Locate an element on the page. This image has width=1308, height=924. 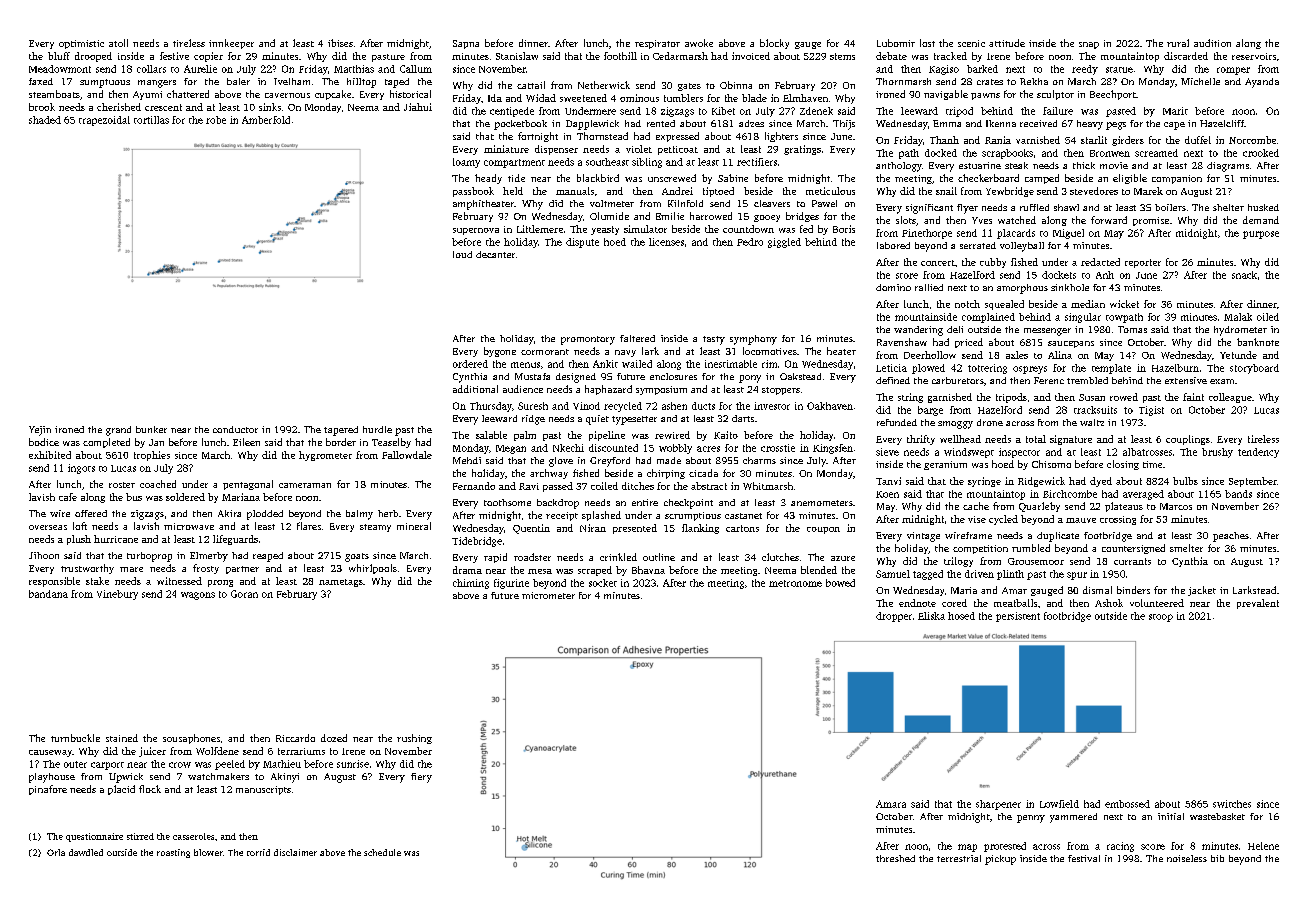
fiery is located at coordinates (421, 778).
